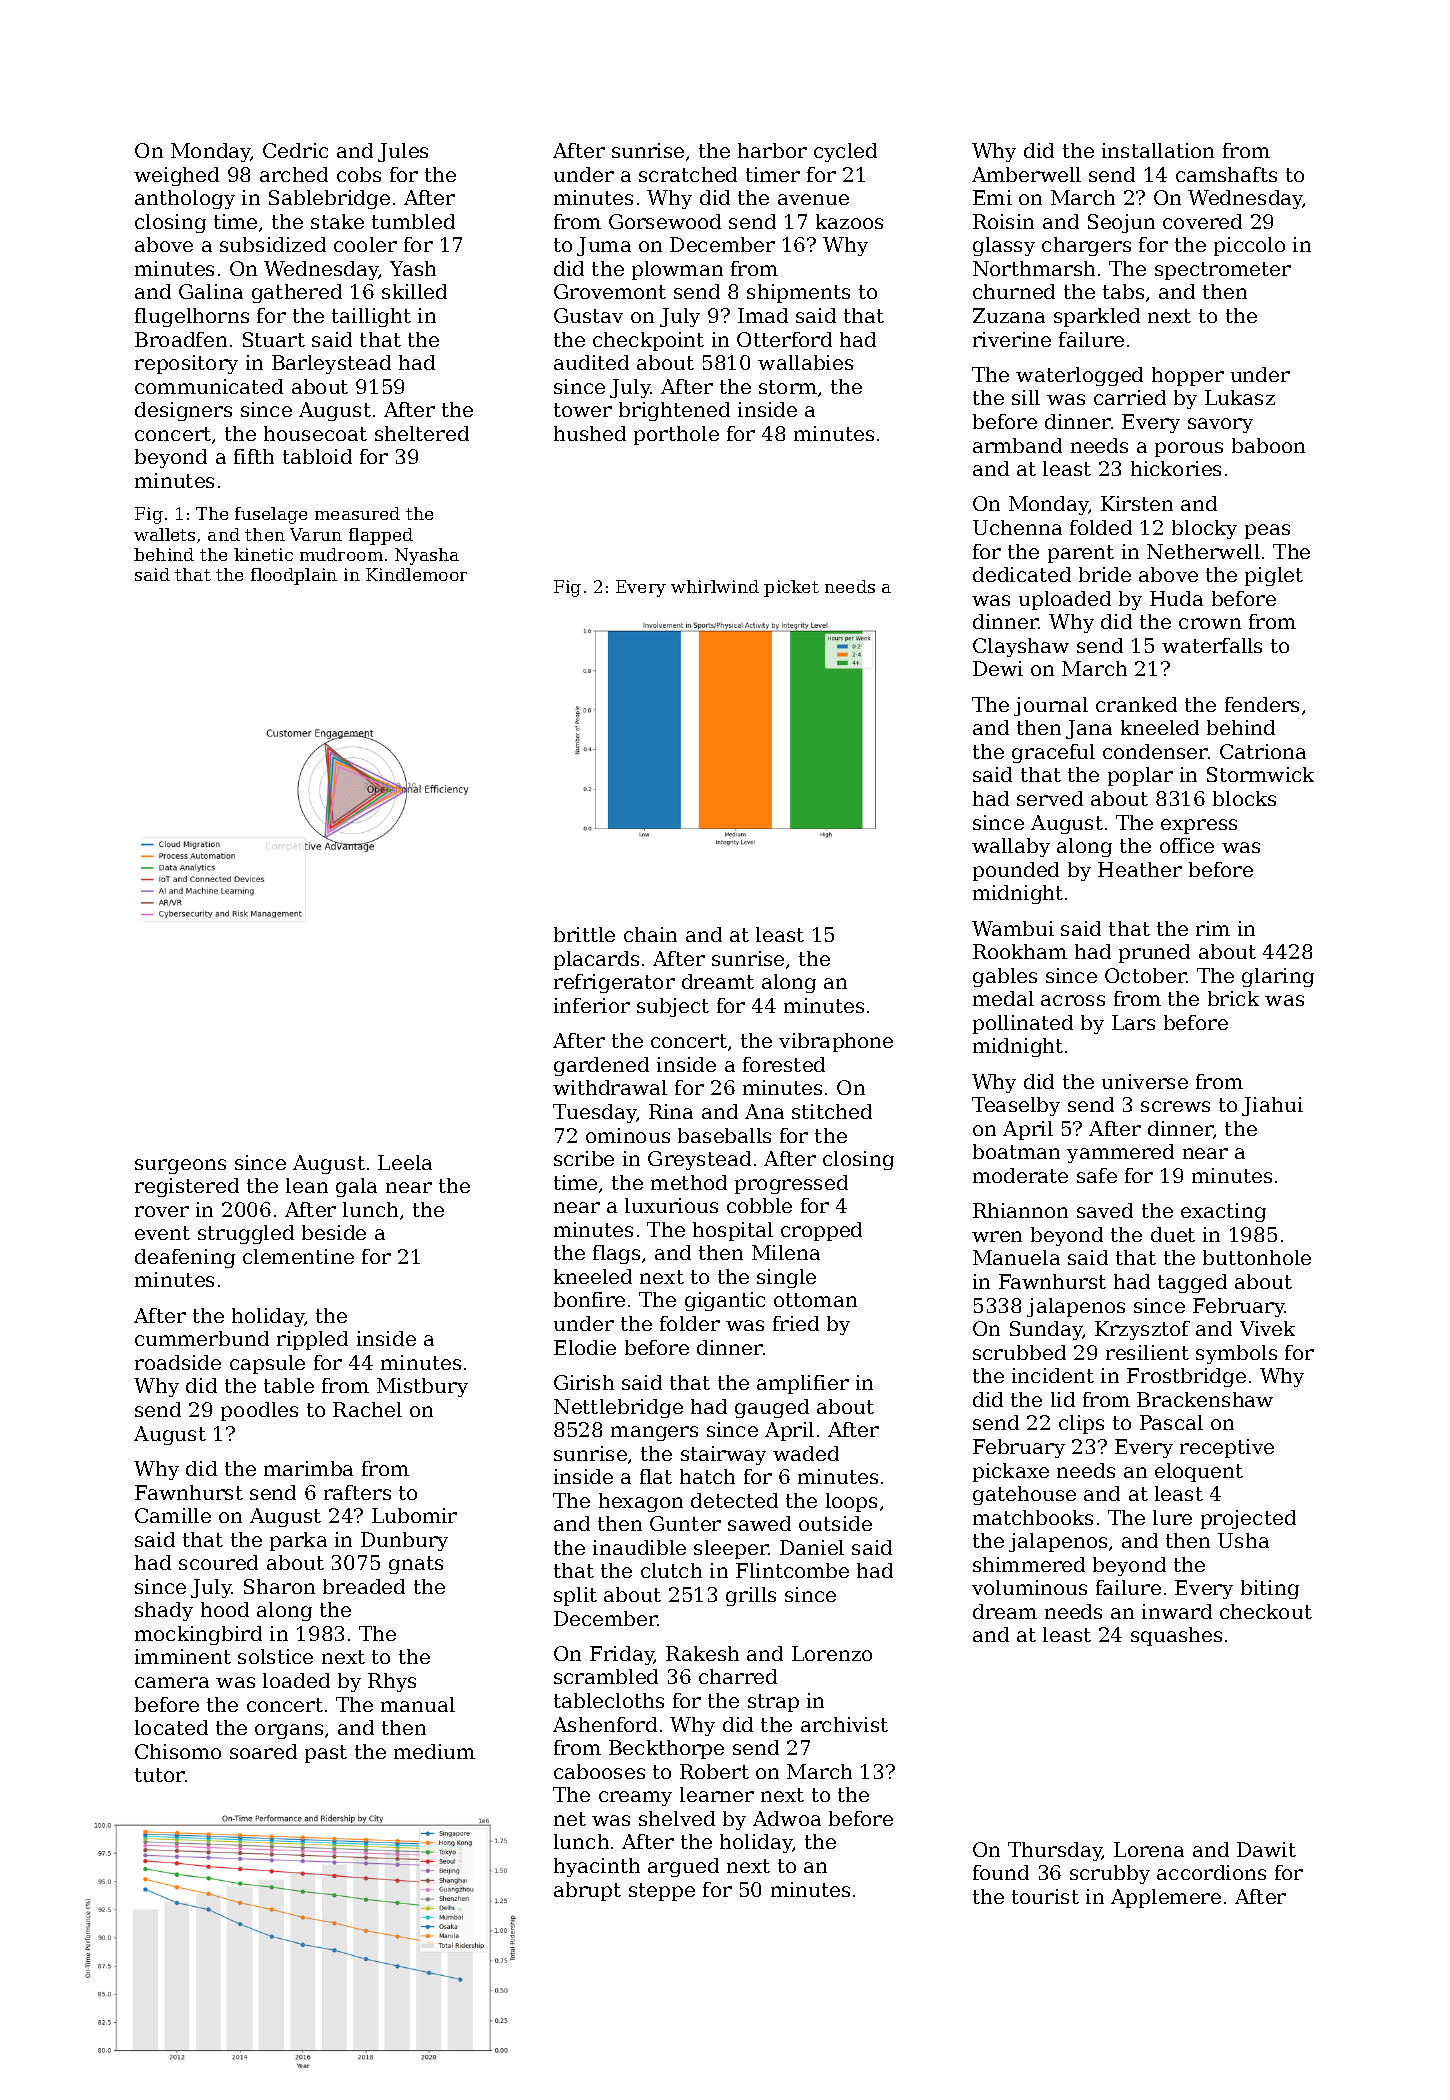 The width and height of the screenshot is (1450, 2100). Describe the element at coordinates (835, 1523) in the screenshot. I see `outside` at that location.
